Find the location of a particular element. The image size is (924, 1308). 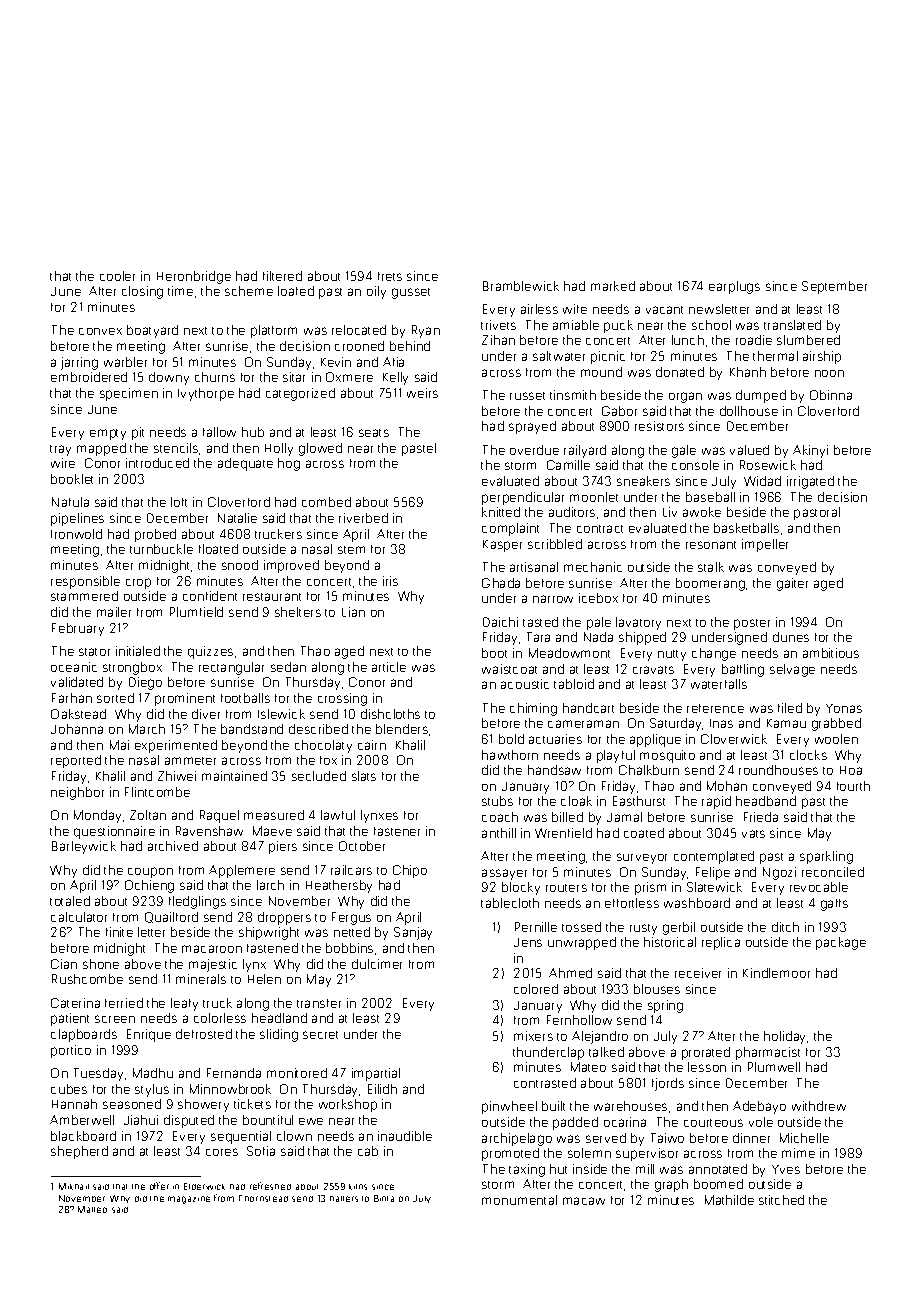

fastener is located at coordinates (397, 831).
